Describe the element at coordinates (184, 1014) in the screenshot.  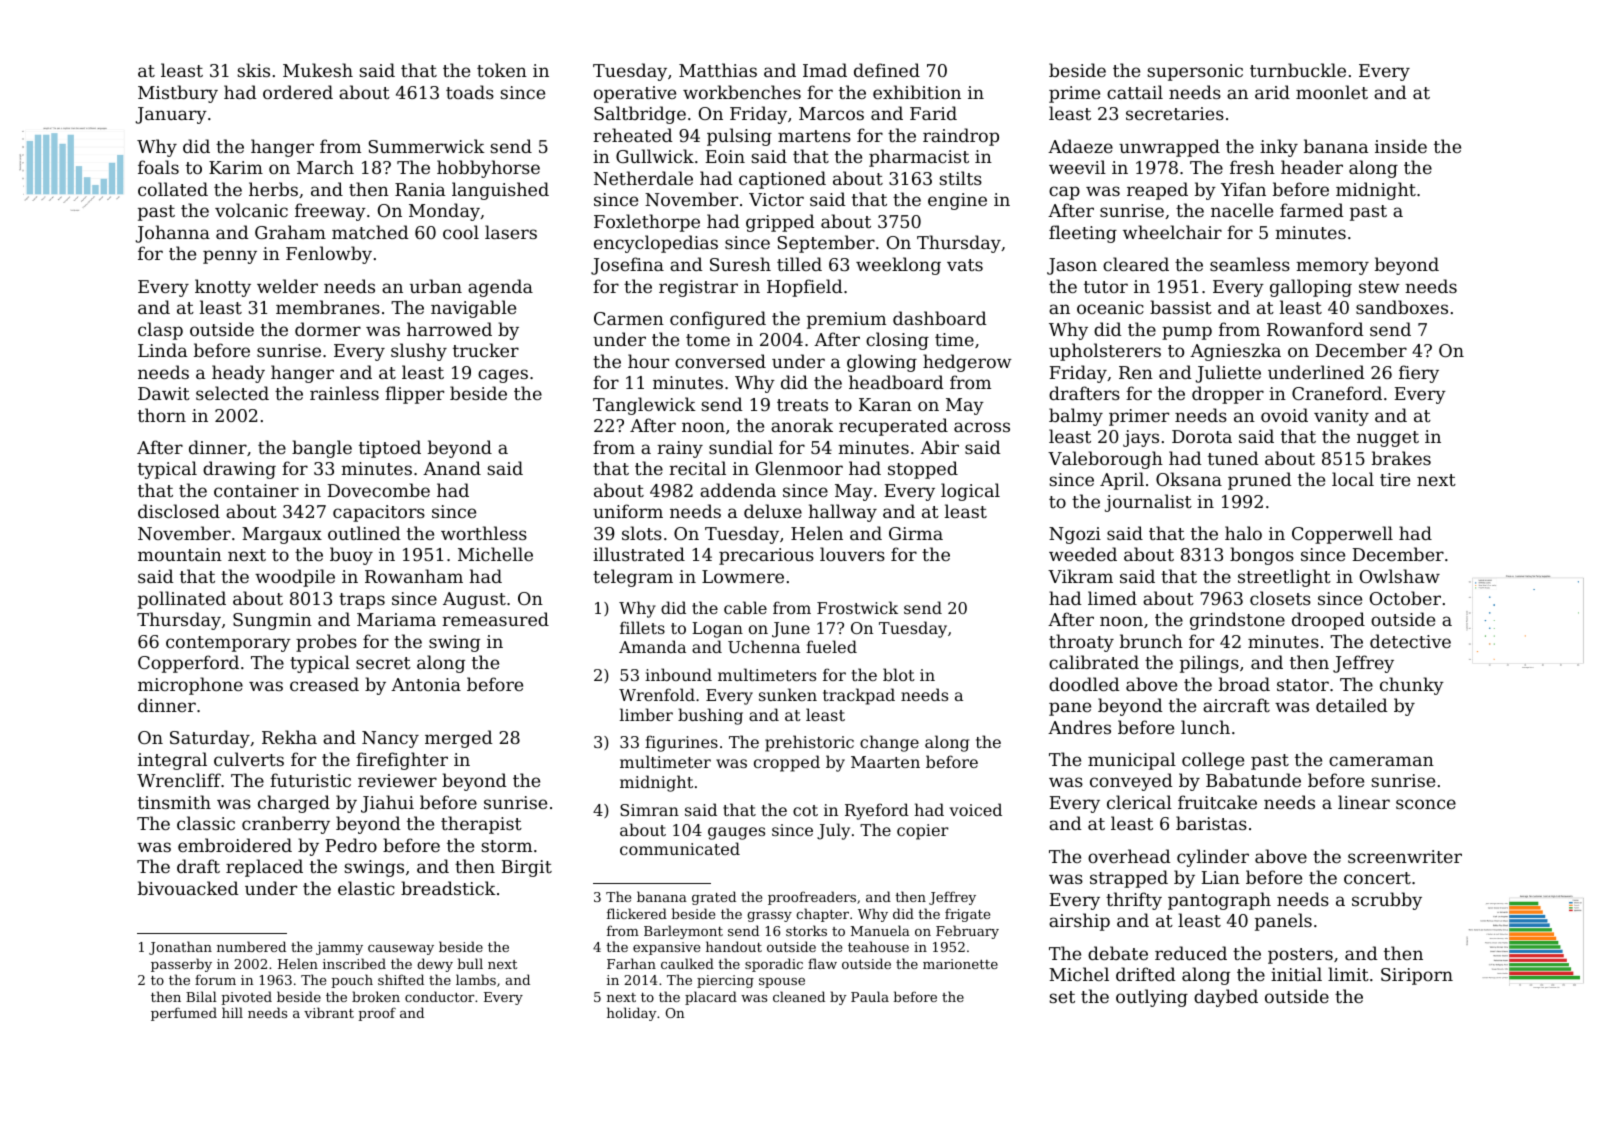
I see `perfumed` at that location.
